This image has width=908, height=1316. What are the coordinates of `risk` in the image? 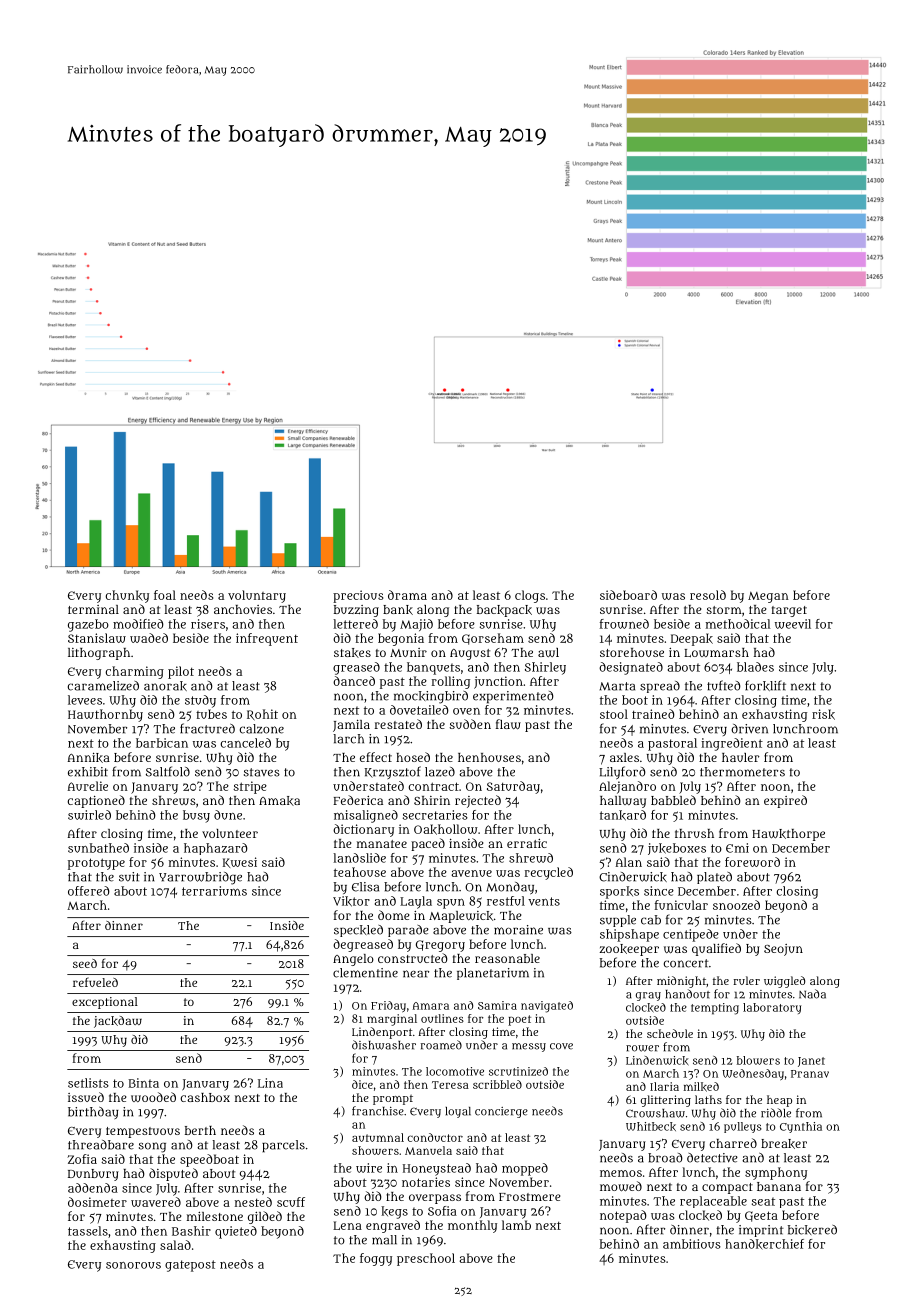 It's located at (823, 714).
